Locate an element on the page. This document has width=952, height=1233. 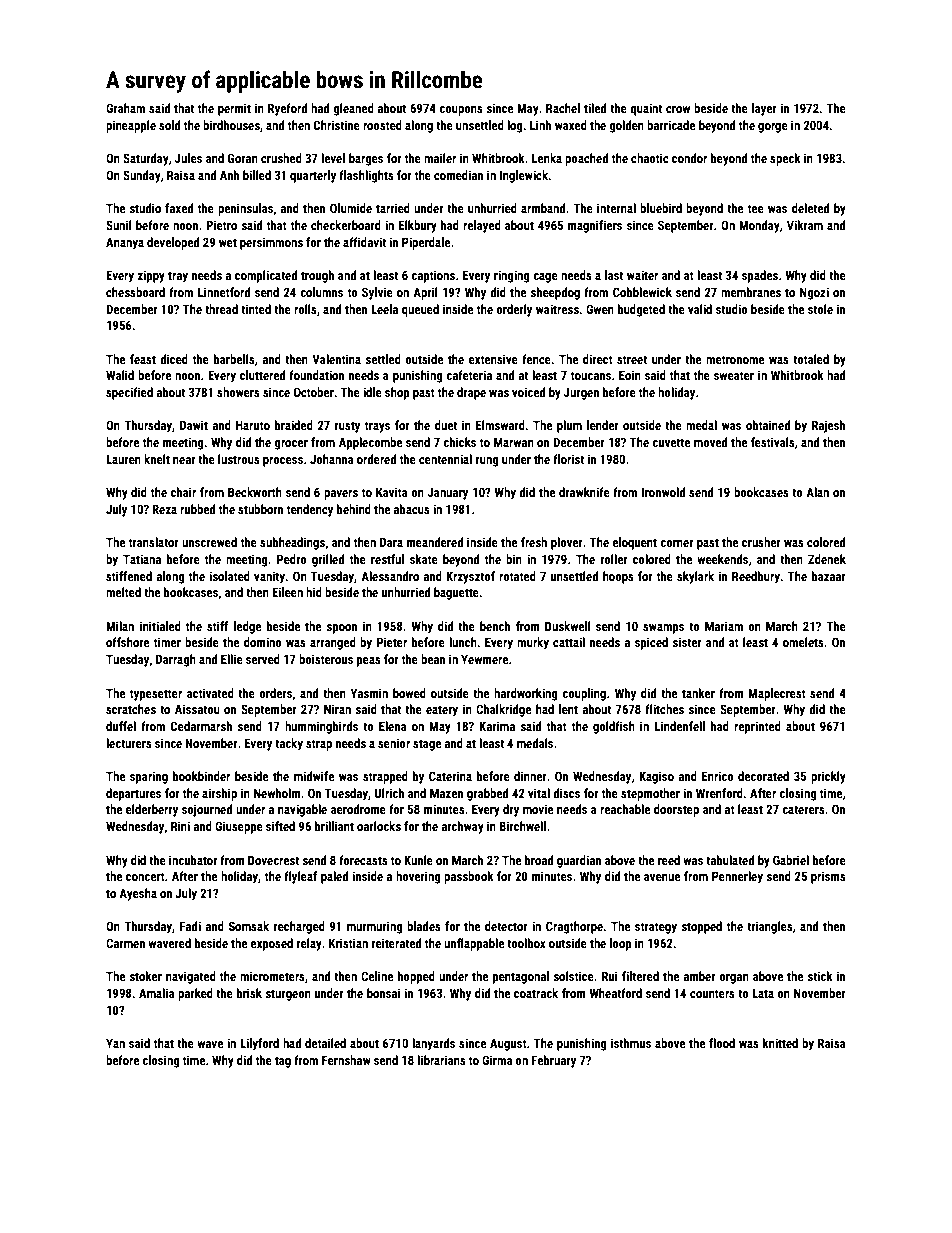
Ananya is located at coordinates (125, 243).
